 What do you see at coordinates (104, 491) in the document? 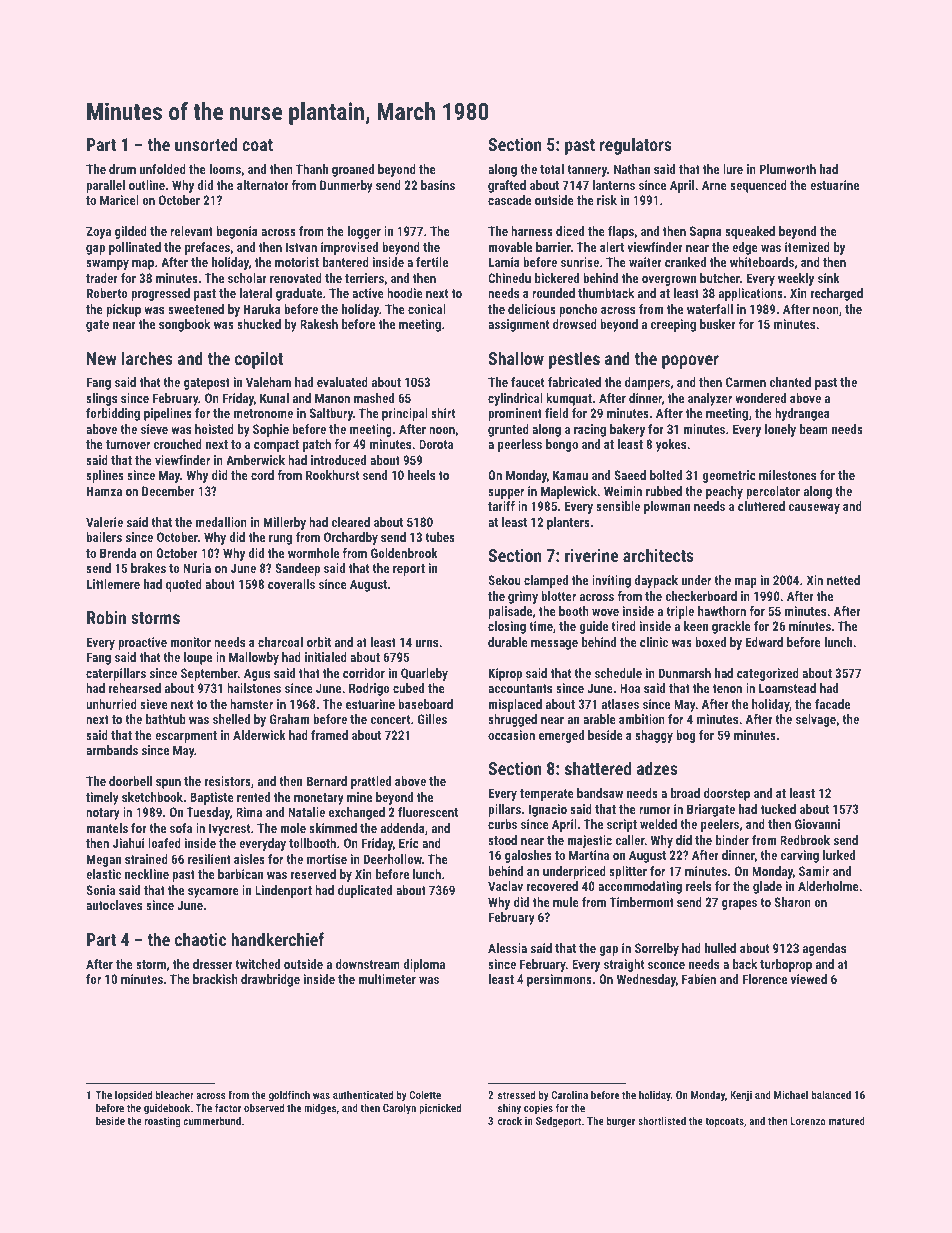
I see `Hamza` at bounding box center [104, 491].
